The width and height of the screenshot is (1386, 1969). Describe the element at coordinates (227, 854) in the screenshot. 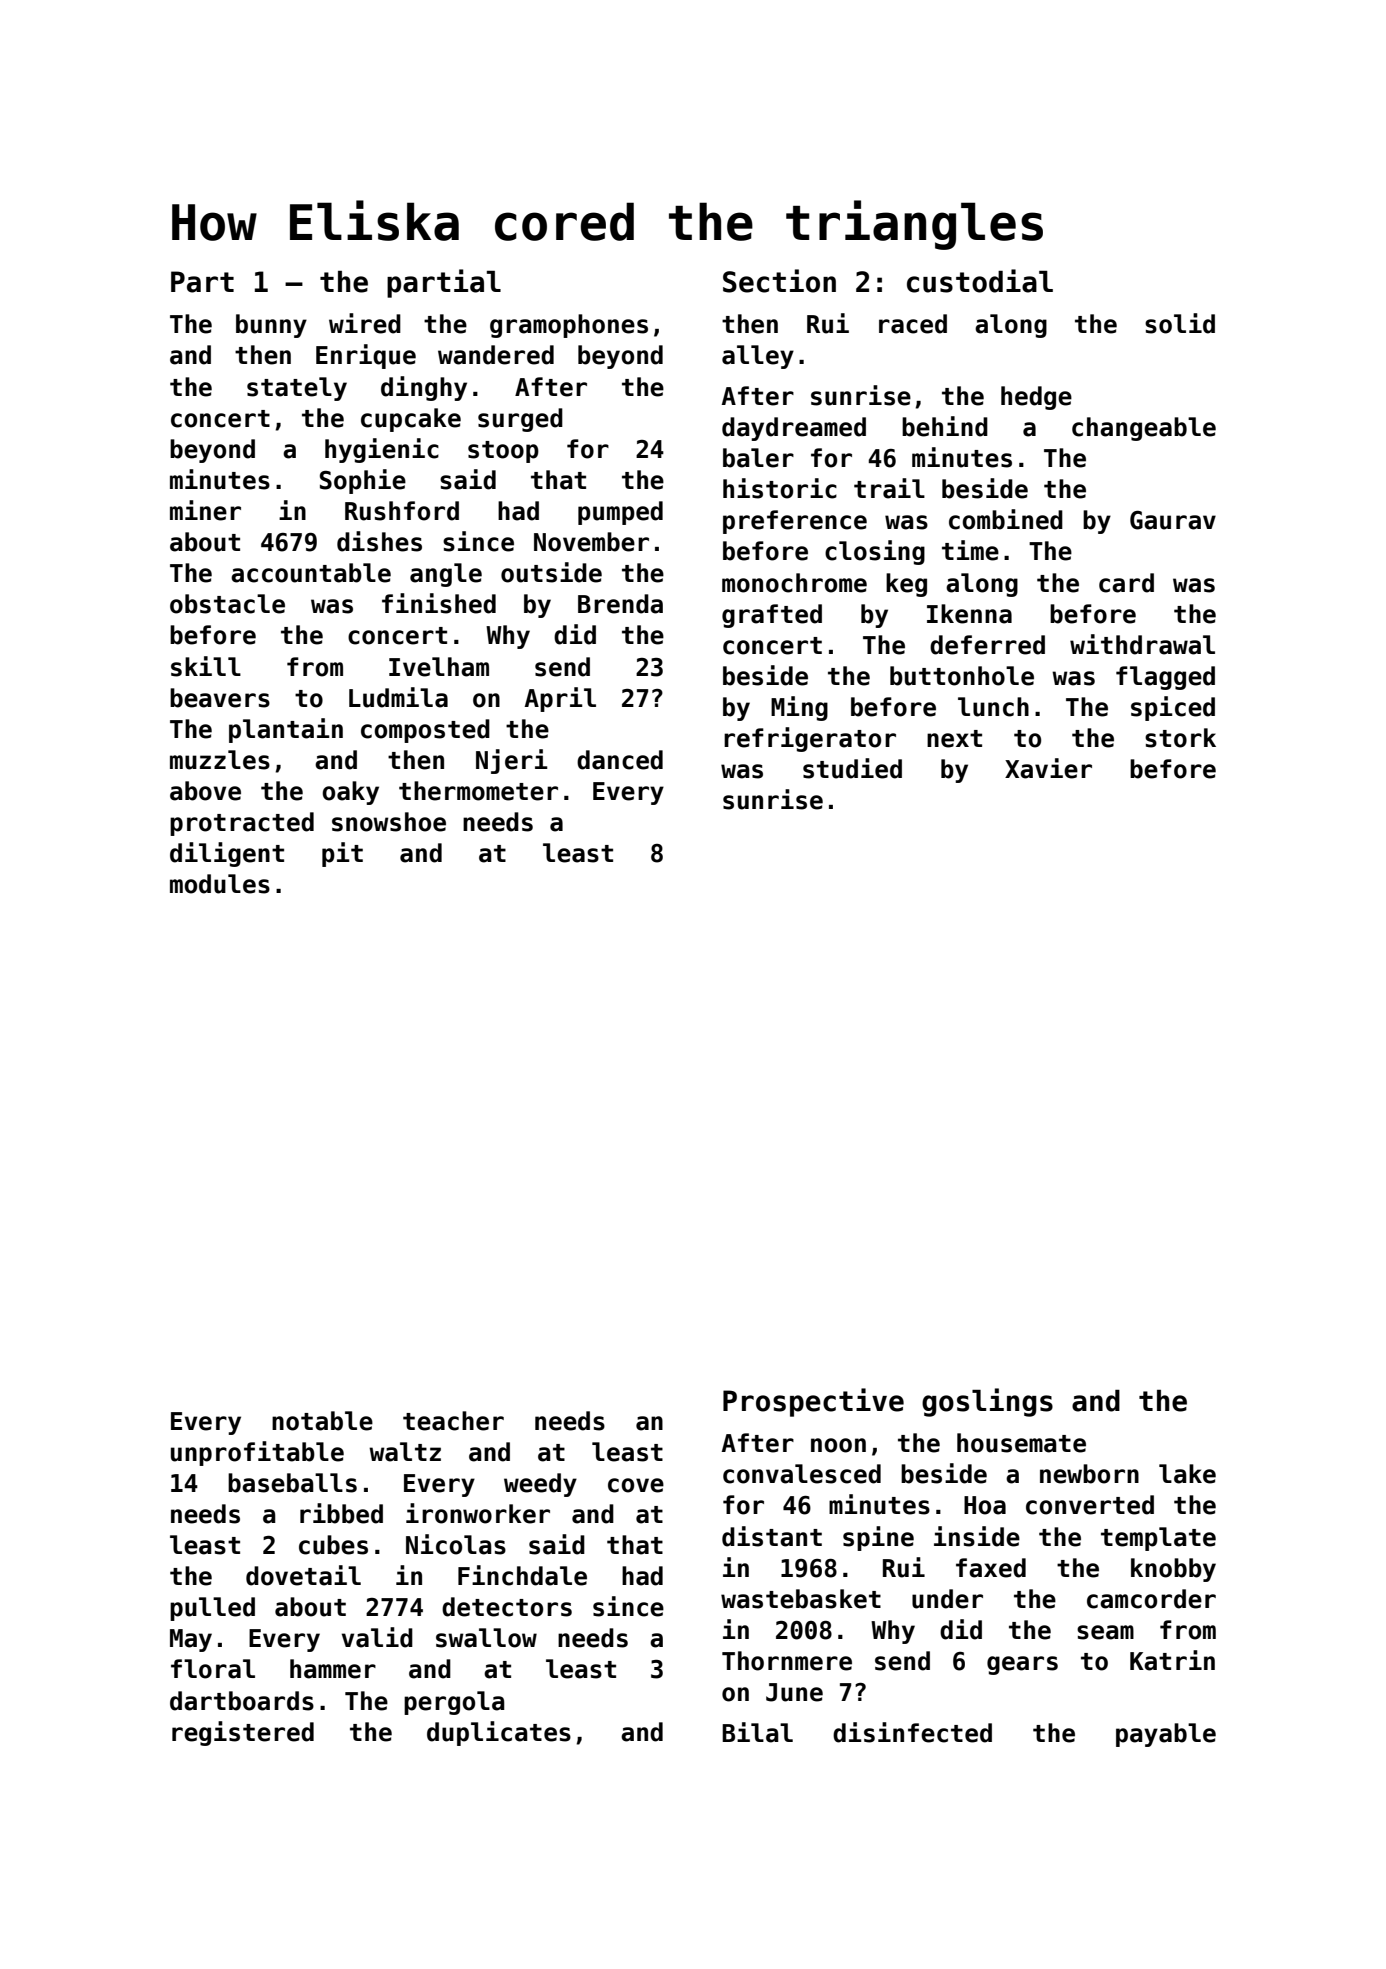

I see `diligent` at that location.
